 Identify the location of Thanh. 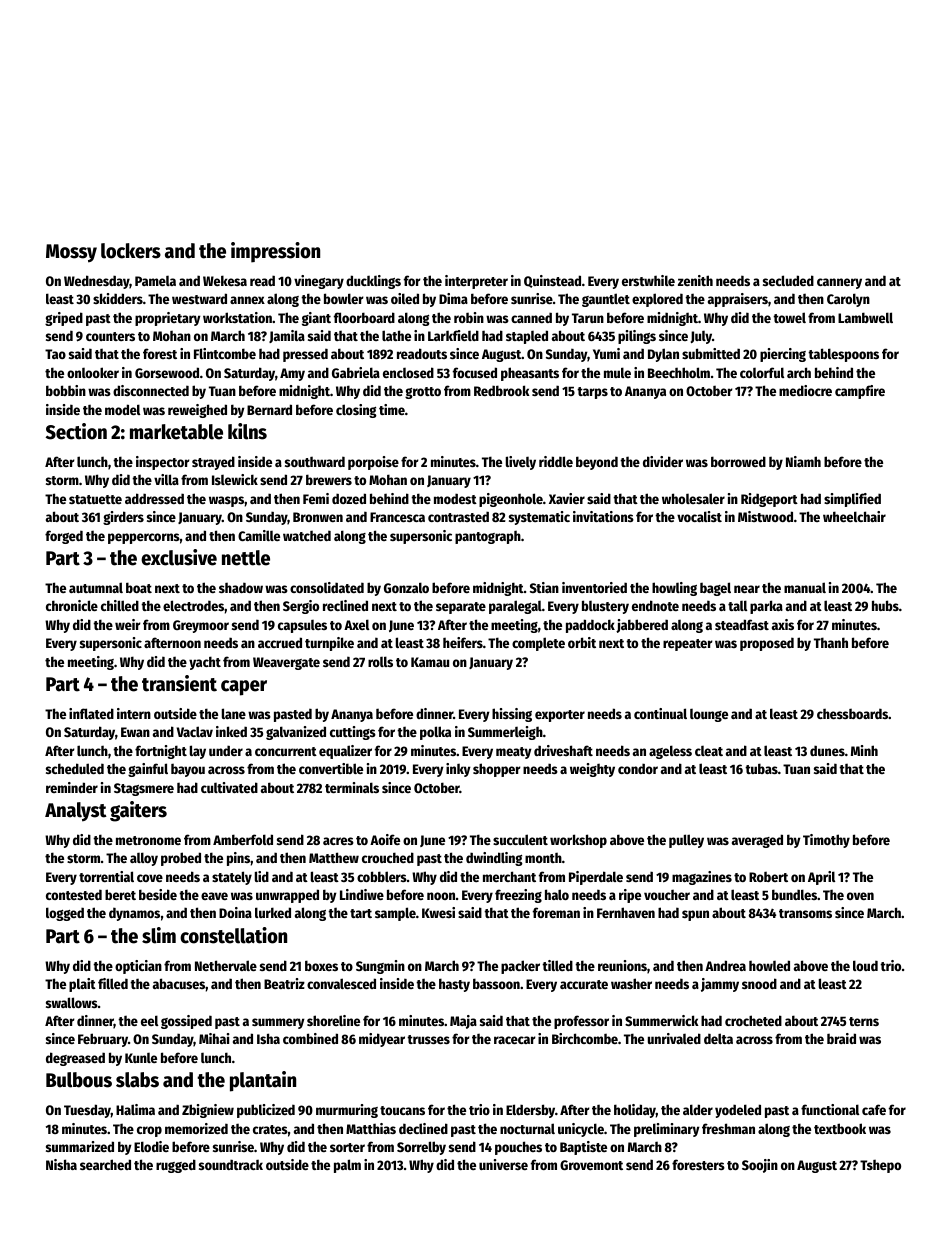
(831, 642).
